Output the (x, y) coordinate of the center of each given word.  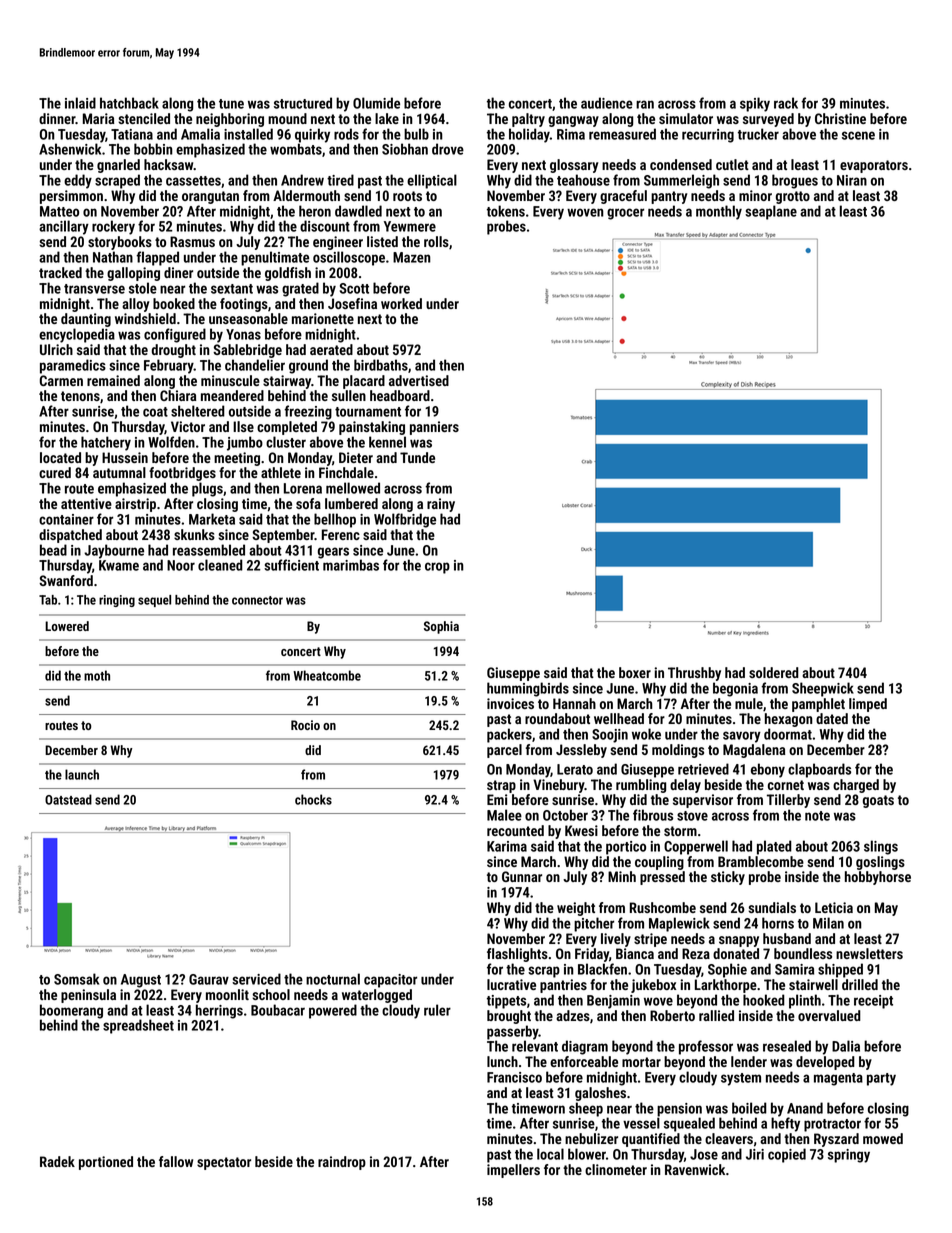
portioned (106, 1163)
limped (868, 705)
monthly (719, 212)
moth (97, 675)
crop (437, 568)
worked (401, 303)
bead (53, 550)
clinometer (616, 1169)
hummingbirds (528, 689)
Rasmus (192, 241)
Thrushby (694, 674)
